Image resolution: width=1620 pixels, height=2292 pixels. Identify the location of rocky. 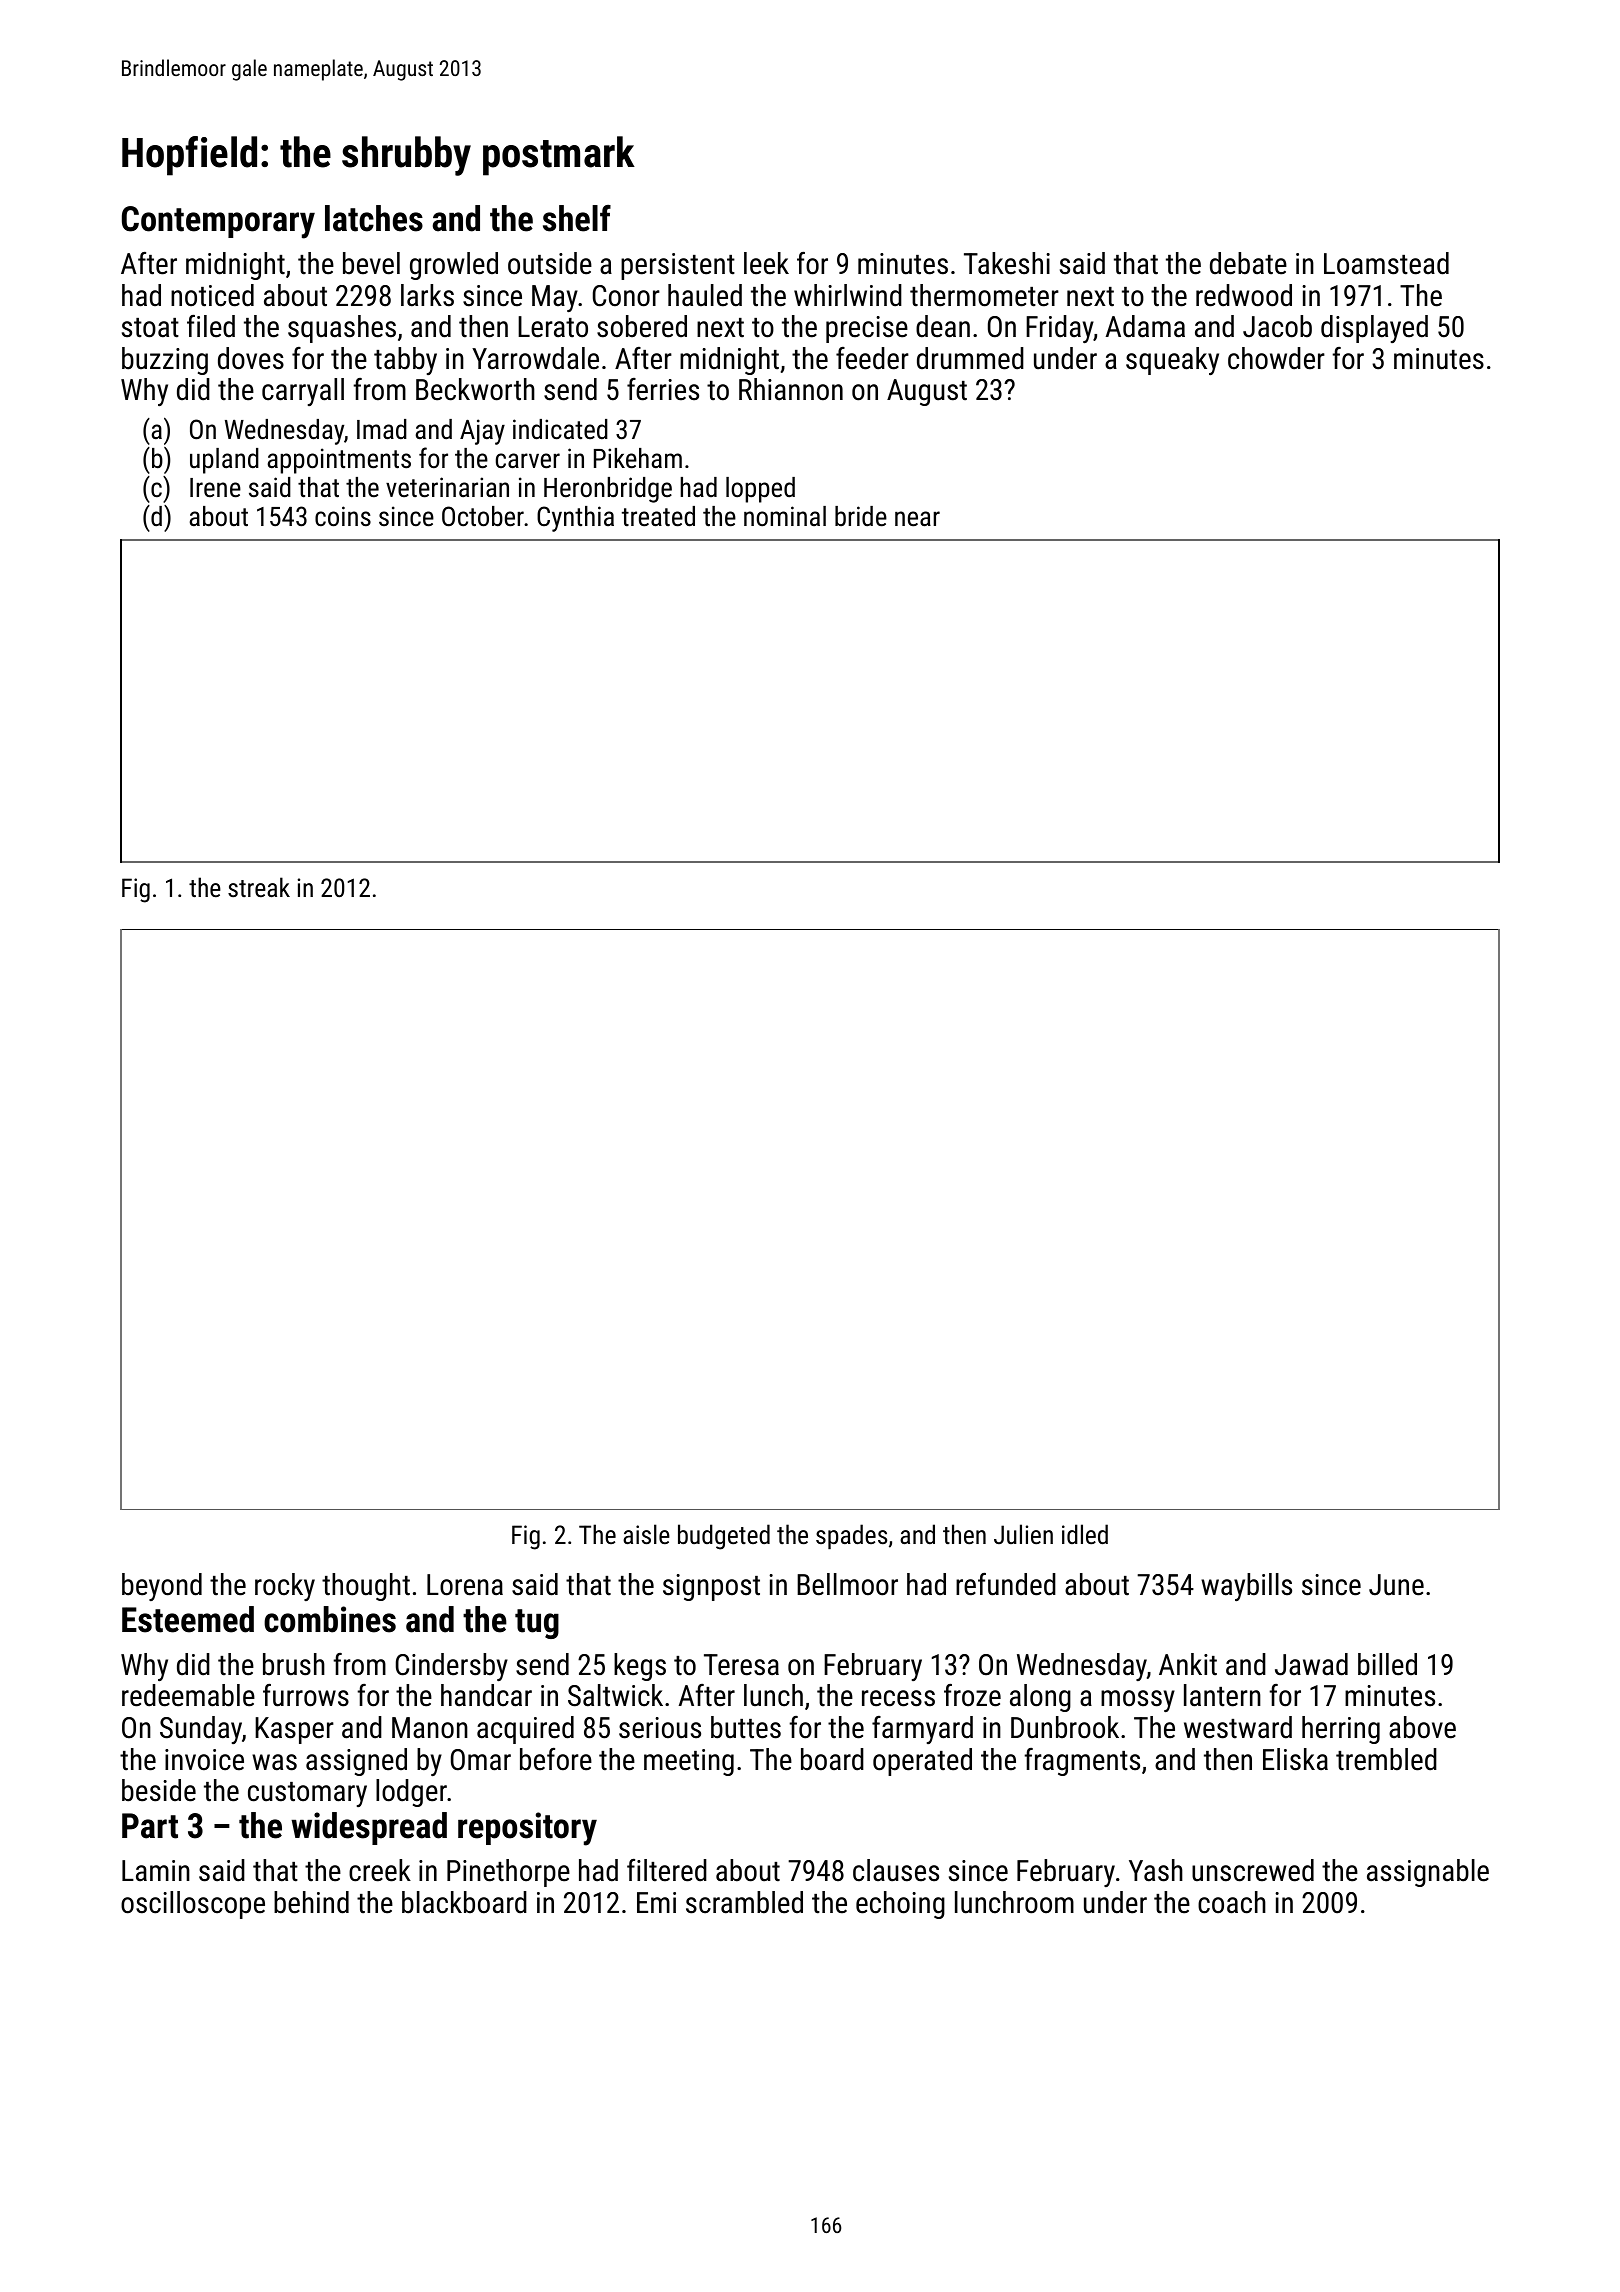
(285, 1587).
